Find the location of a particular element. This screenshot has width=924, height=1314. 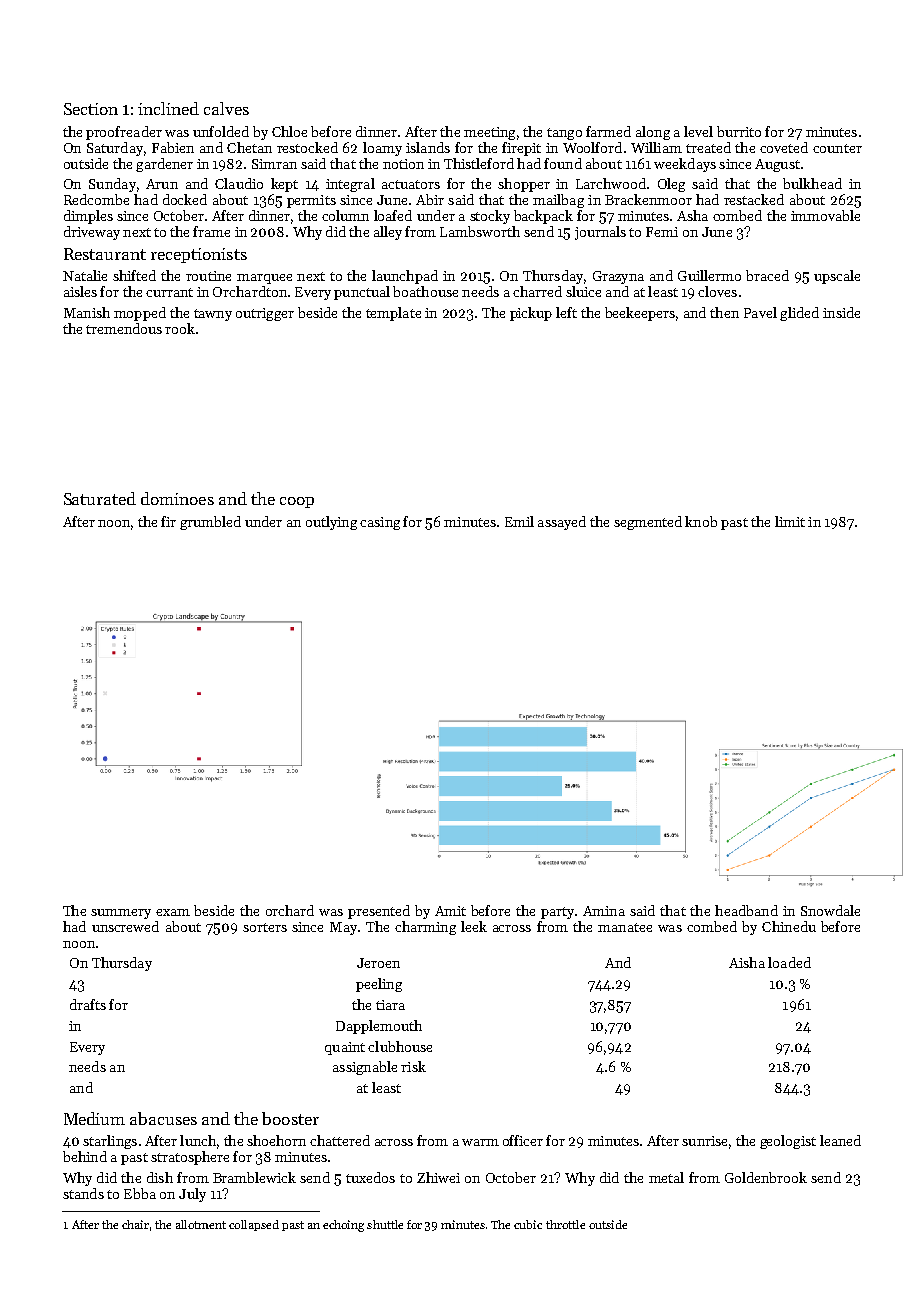

Chinedu is located at coordinates (789, 926).
